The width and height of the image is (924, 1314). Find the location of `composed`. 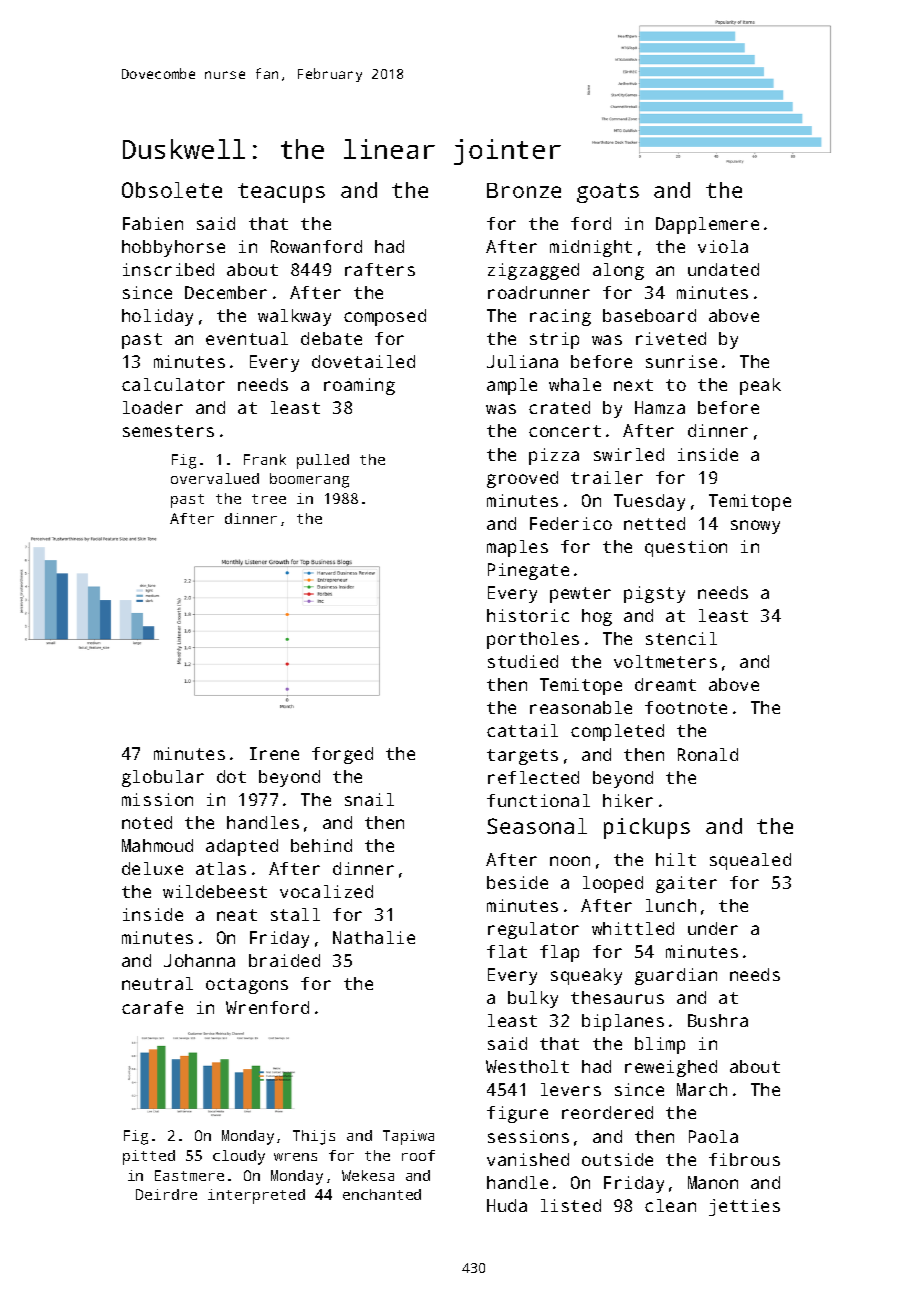

composed is located at coordinates (385, 317).
